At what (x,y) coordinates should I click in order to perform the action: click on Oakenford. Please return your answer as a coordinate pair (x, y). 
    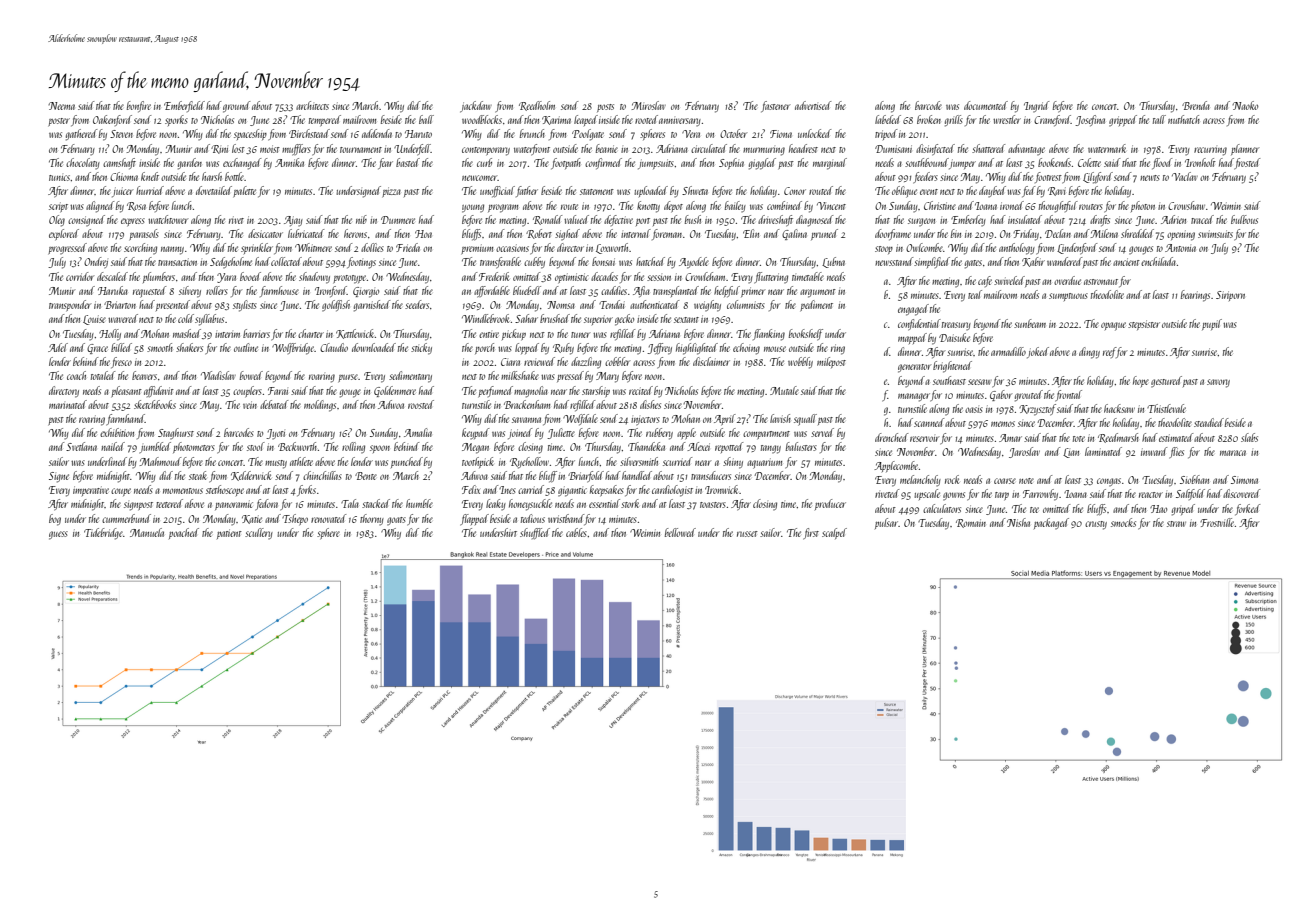
    Looking at the image, I should click on (112, 120).
